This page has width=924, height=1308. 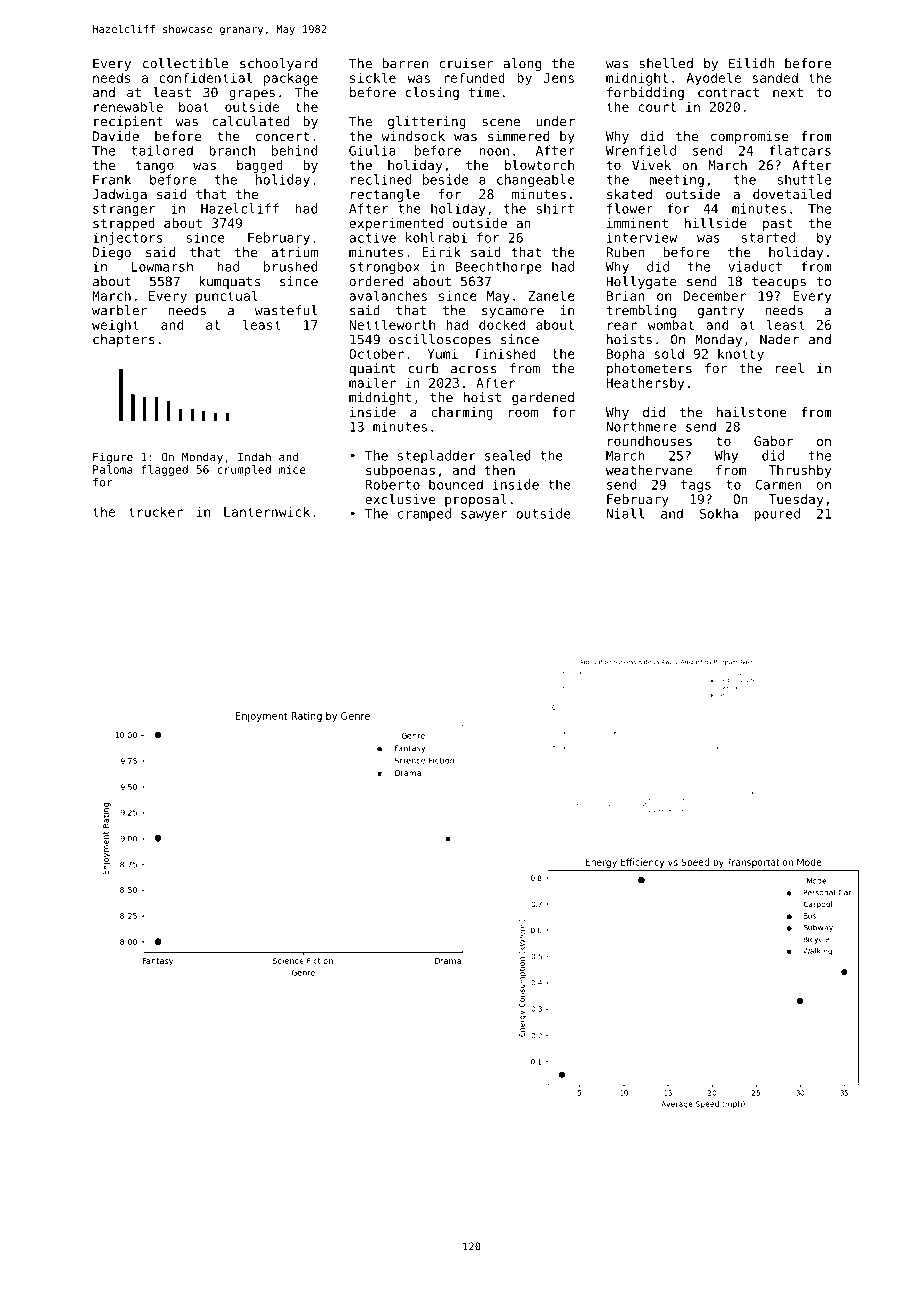 I want to click on trucker, so click(x=156, y=511).
